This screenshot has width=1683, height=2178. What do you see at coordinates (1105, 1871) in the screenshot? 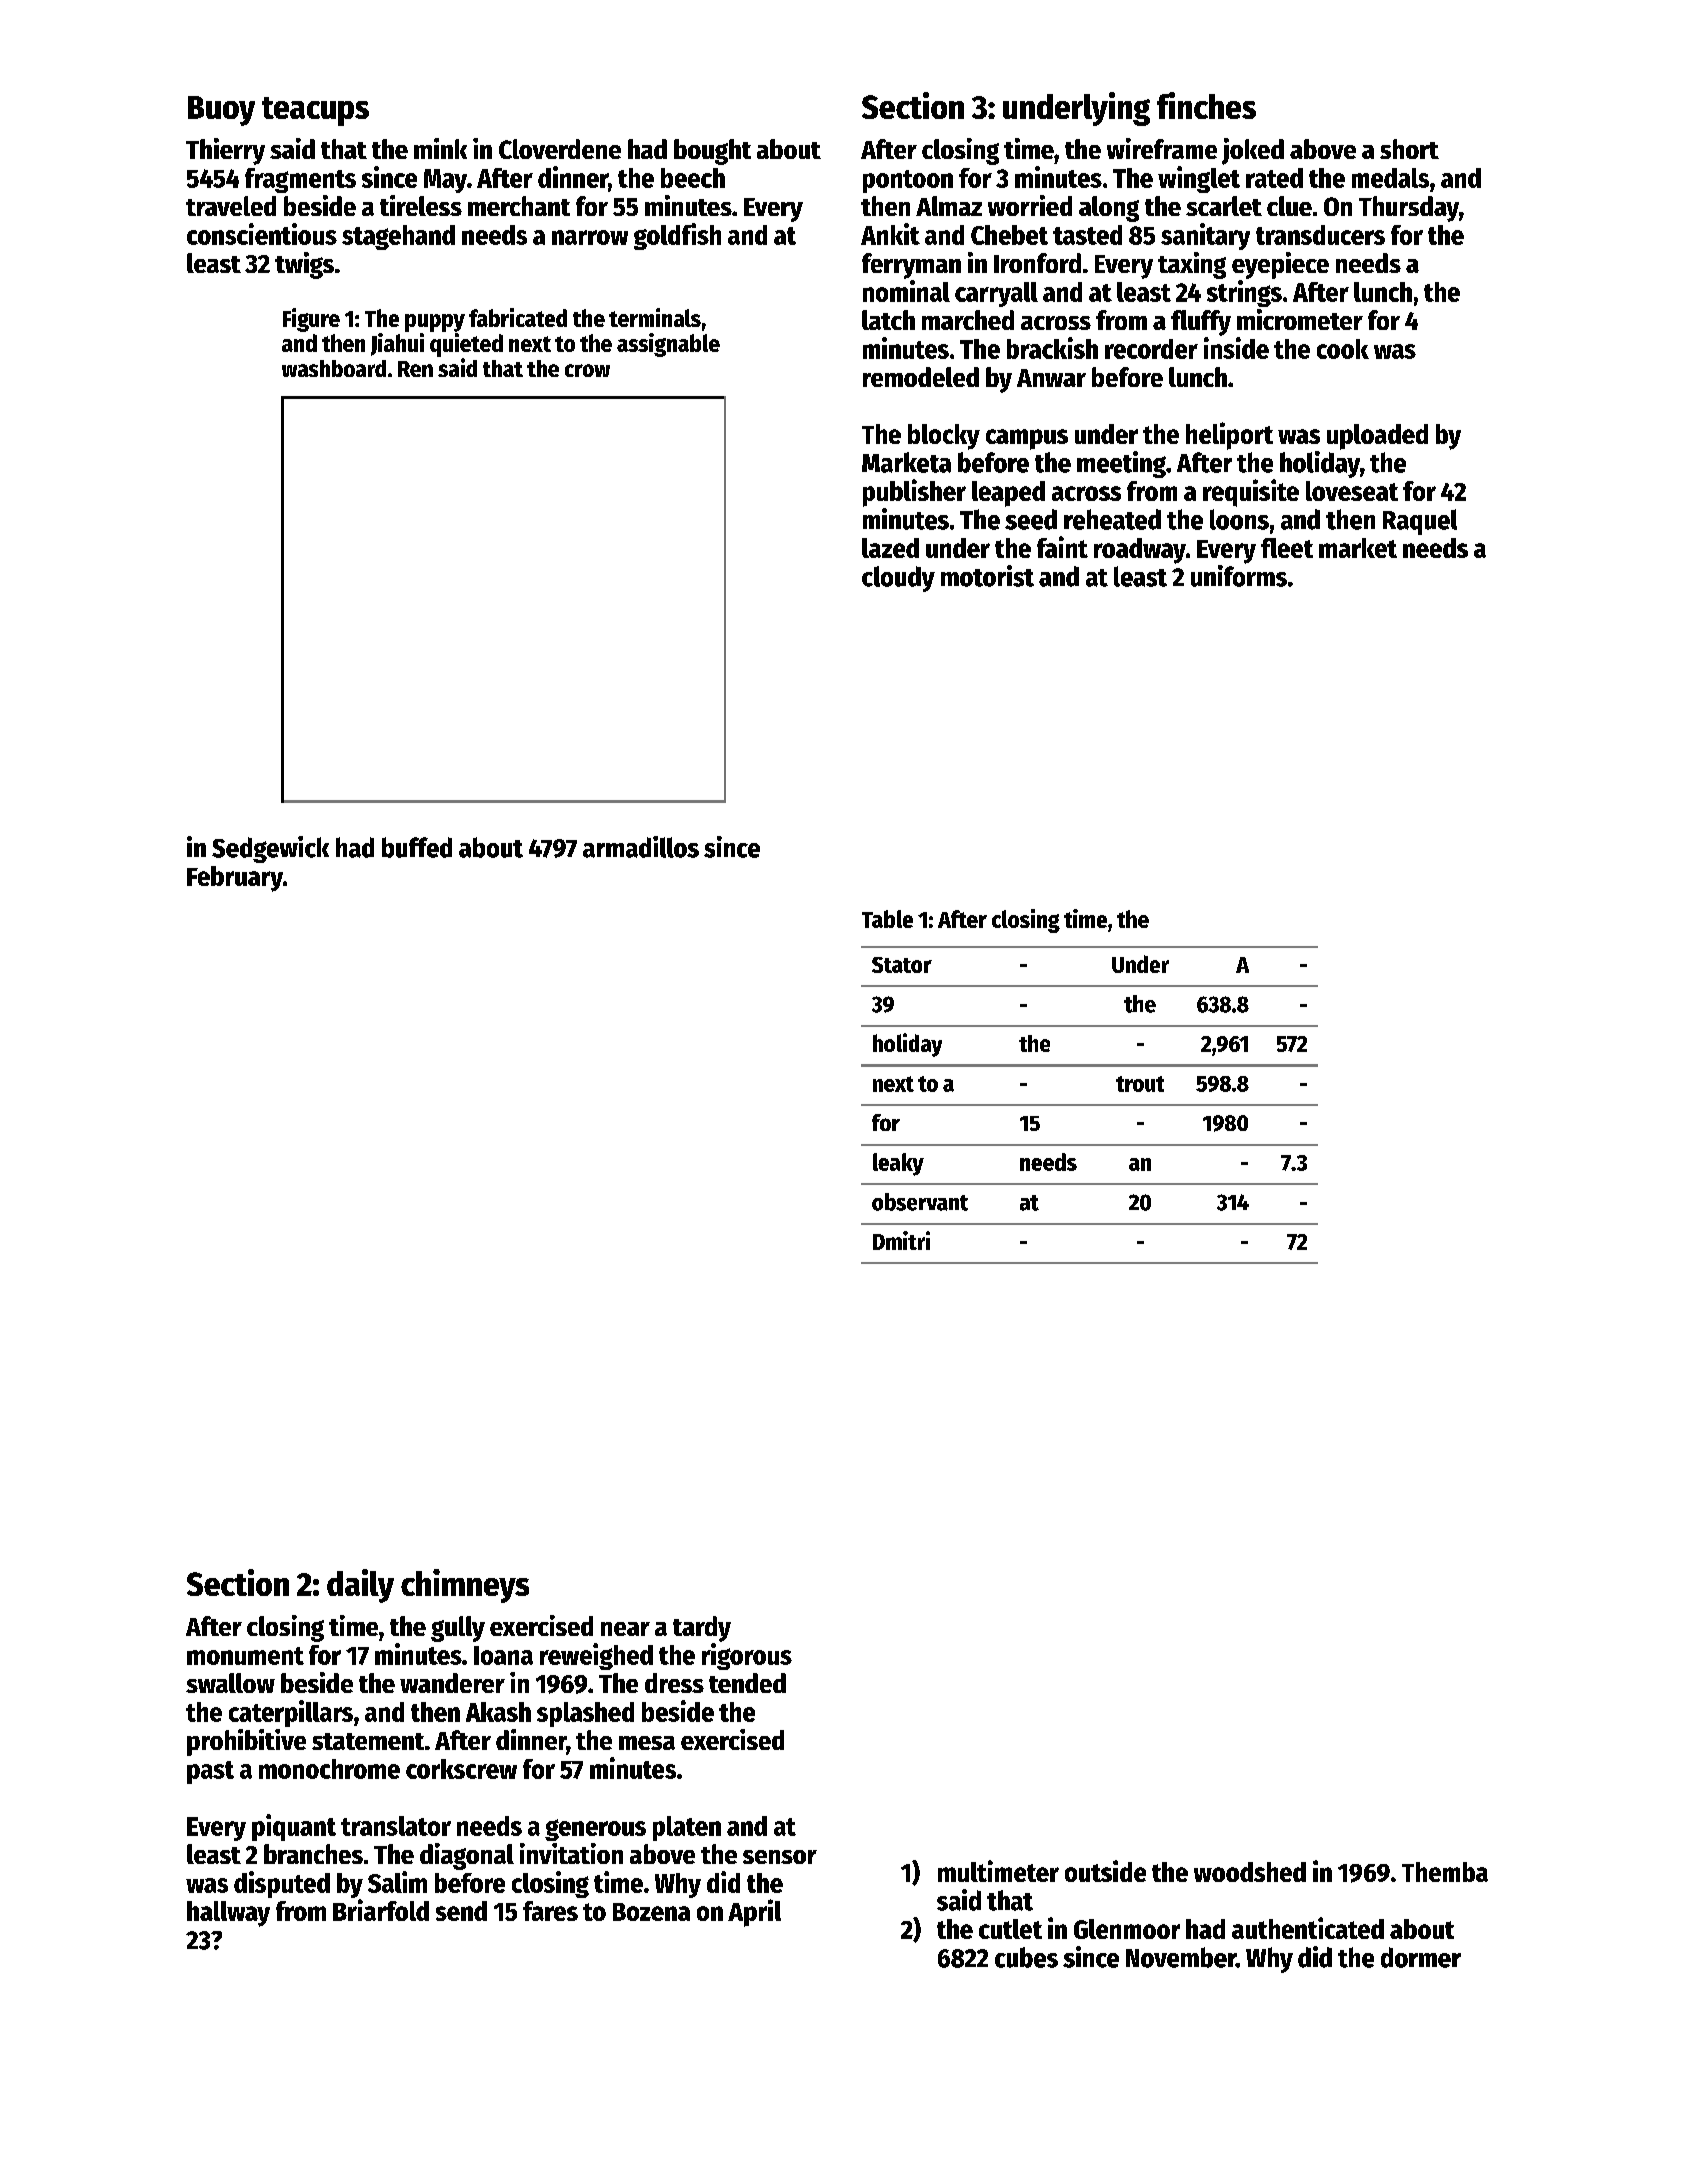
I see `outside` at bounding box center [1105, 1871].
